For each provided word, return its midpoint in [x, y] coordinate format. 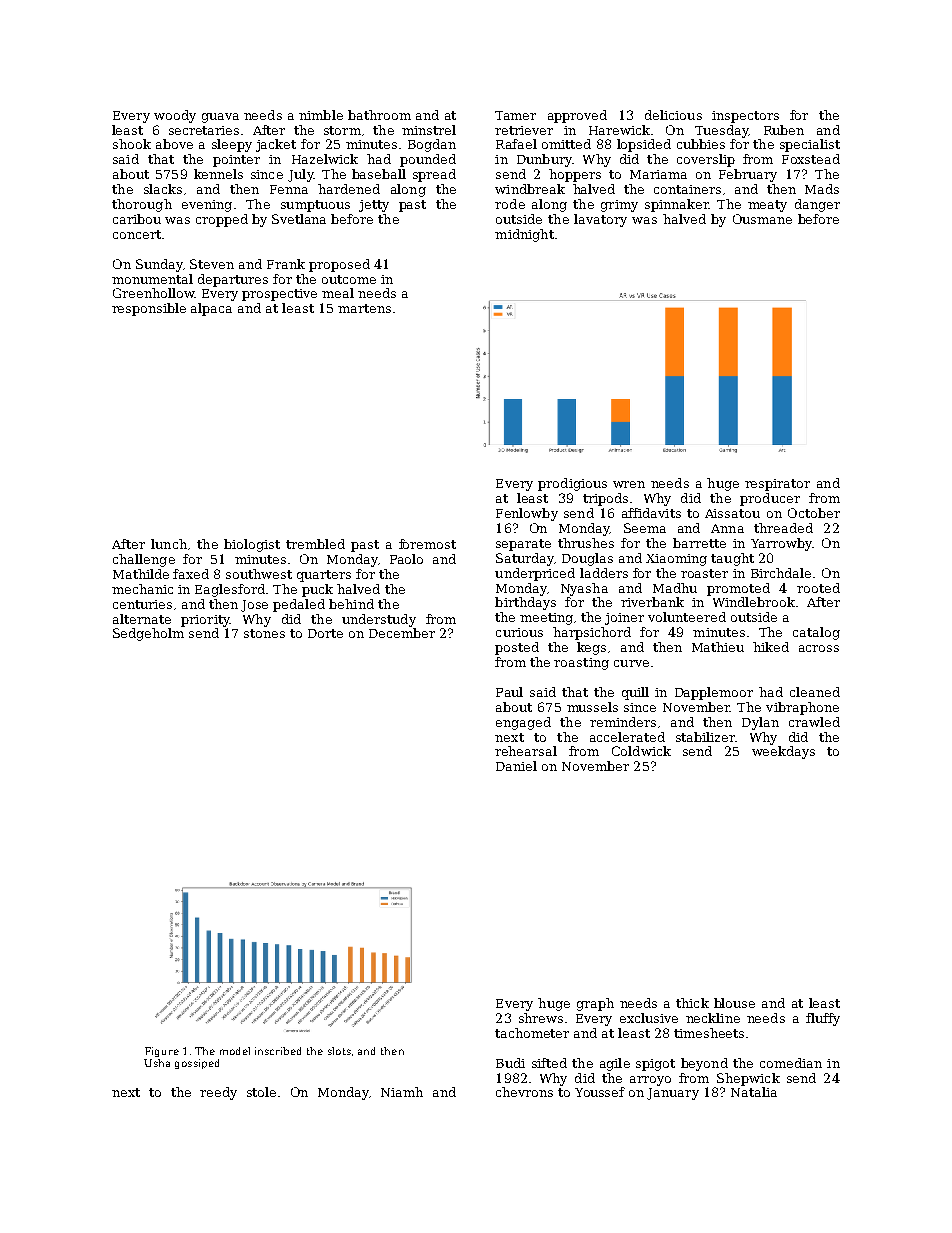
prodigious [572, 484]
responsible [149, 309]
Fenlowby [527, 514]
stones [264, 633]
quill [635, 693]
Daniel [516, 766]
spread [434, 175]
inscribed [278, 1051]
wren [629, 484]
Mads [822, 189]
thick [692, 1003]
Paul [509, 692]
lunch [169, 544]
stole [261, 1092]
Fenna [289, 189]
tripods [605, 499]
